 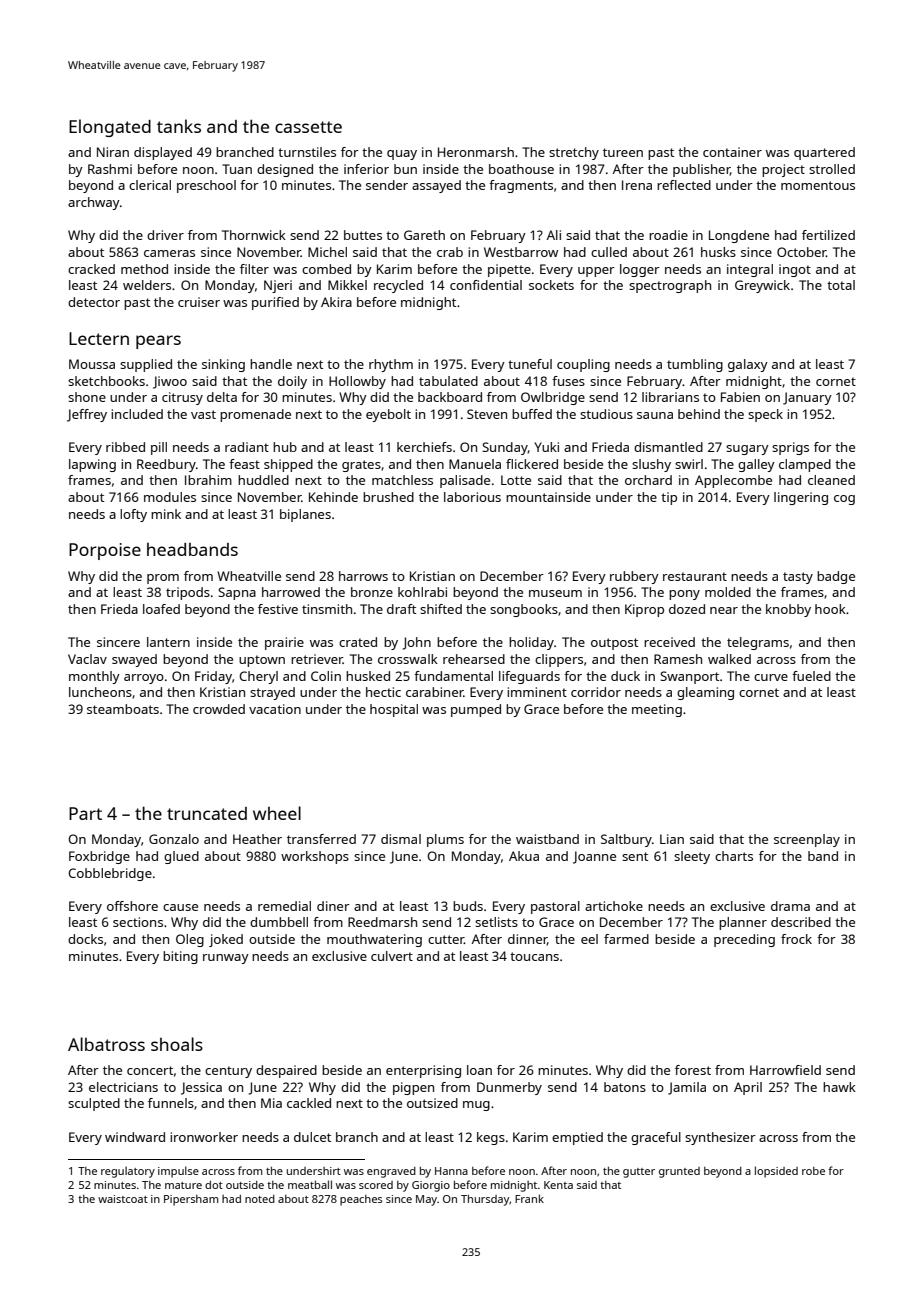 What do you see at coordinates (271, 1103) in the screenshot?
I see `Mia` at bounding box center [271, 1103].
